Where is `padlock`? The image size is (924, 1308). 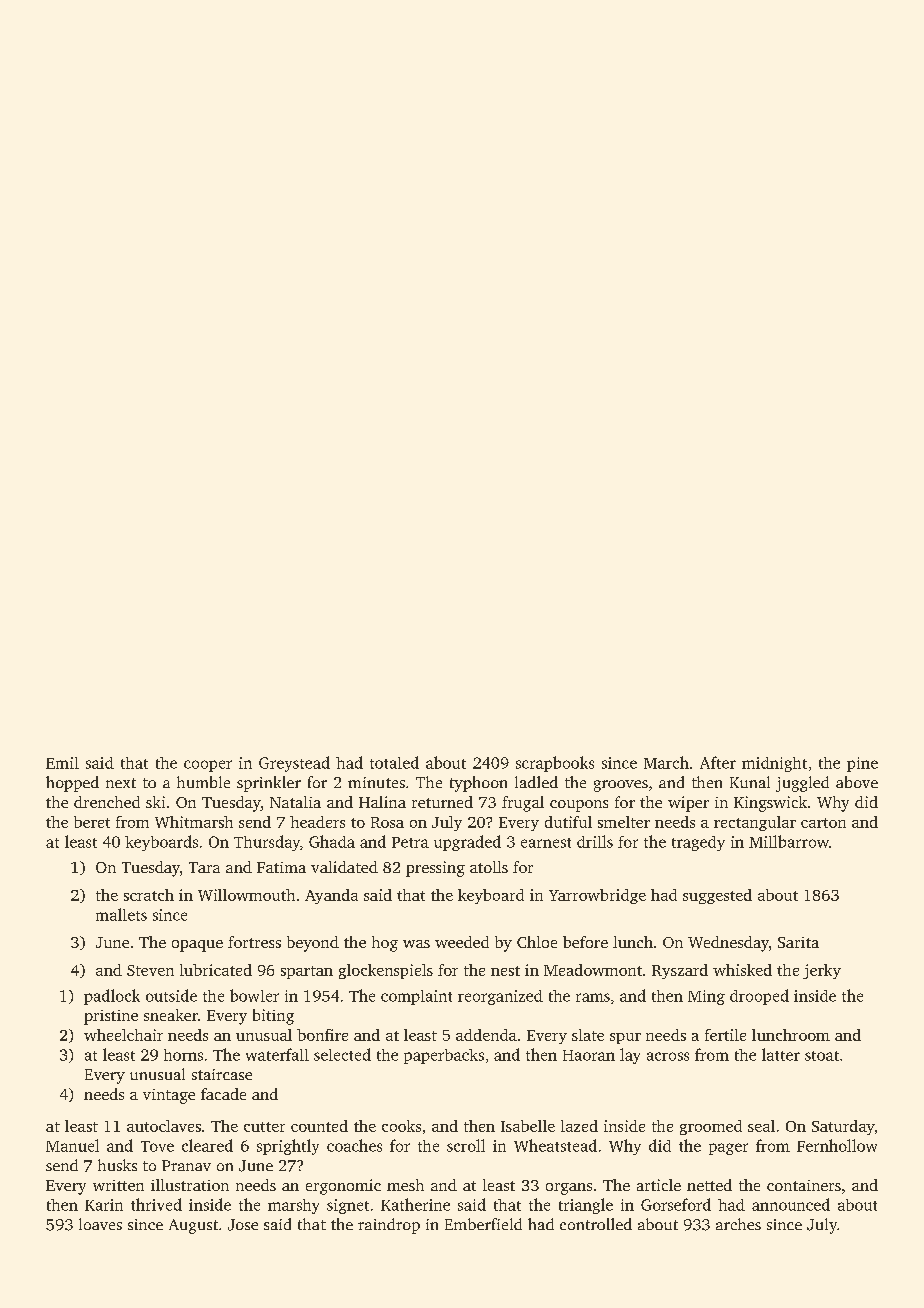 padlock is located at coordinates (112, 997).
